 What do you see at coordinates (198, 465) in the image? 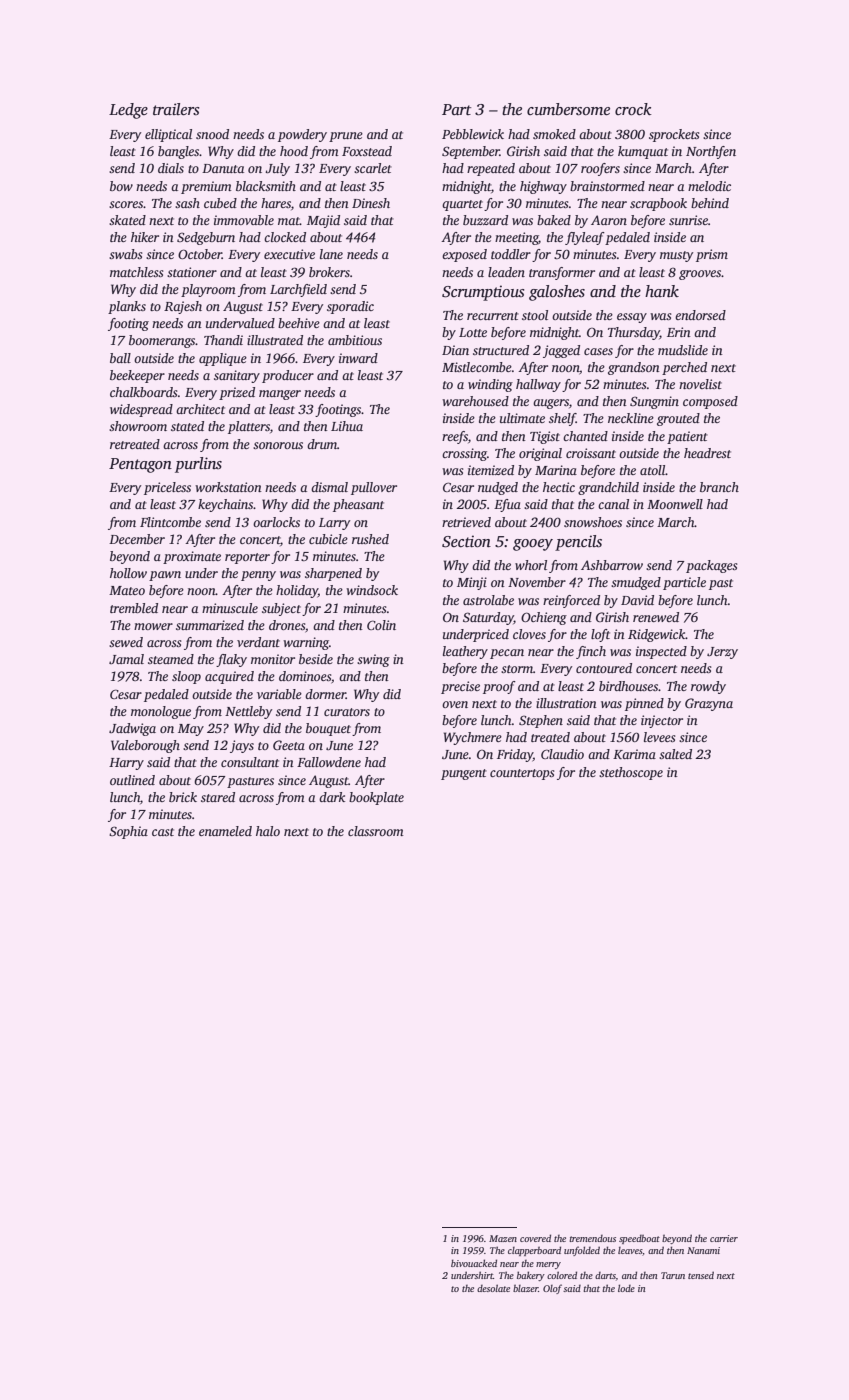
I see `purlins` at bounding box center [198, 465].
